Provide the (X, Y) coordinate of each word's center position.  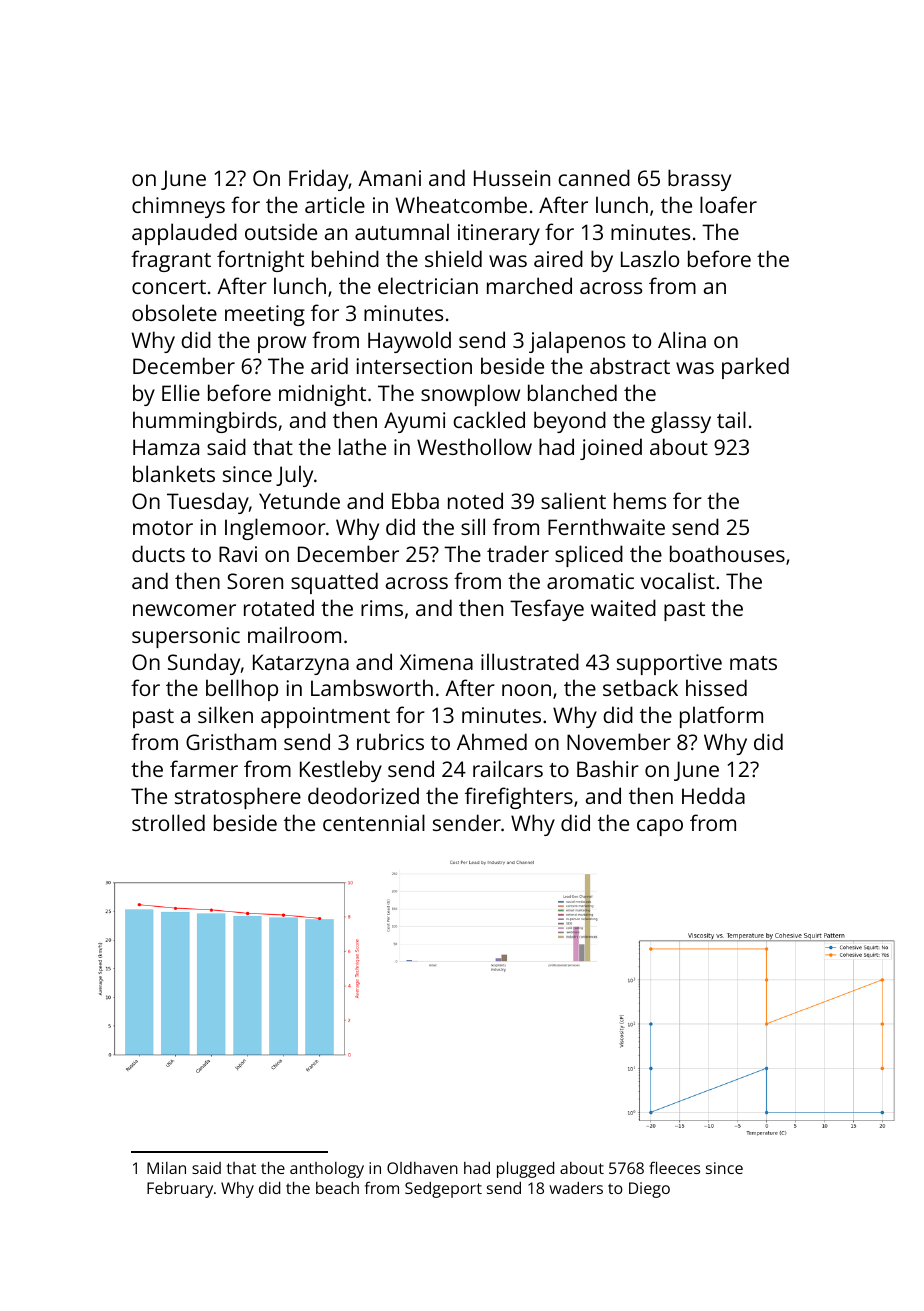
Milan (166, 1168)
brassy (699, 180)
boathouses (727, 553)
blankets (174, 473)
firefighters (519, 798)
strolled (168, 822)
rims (382, 608)
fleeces (674, 1167)
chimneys (178, 207)
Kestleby (341, 771)
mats (753, 663)
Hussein (512, 178)
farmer (204, 768)
